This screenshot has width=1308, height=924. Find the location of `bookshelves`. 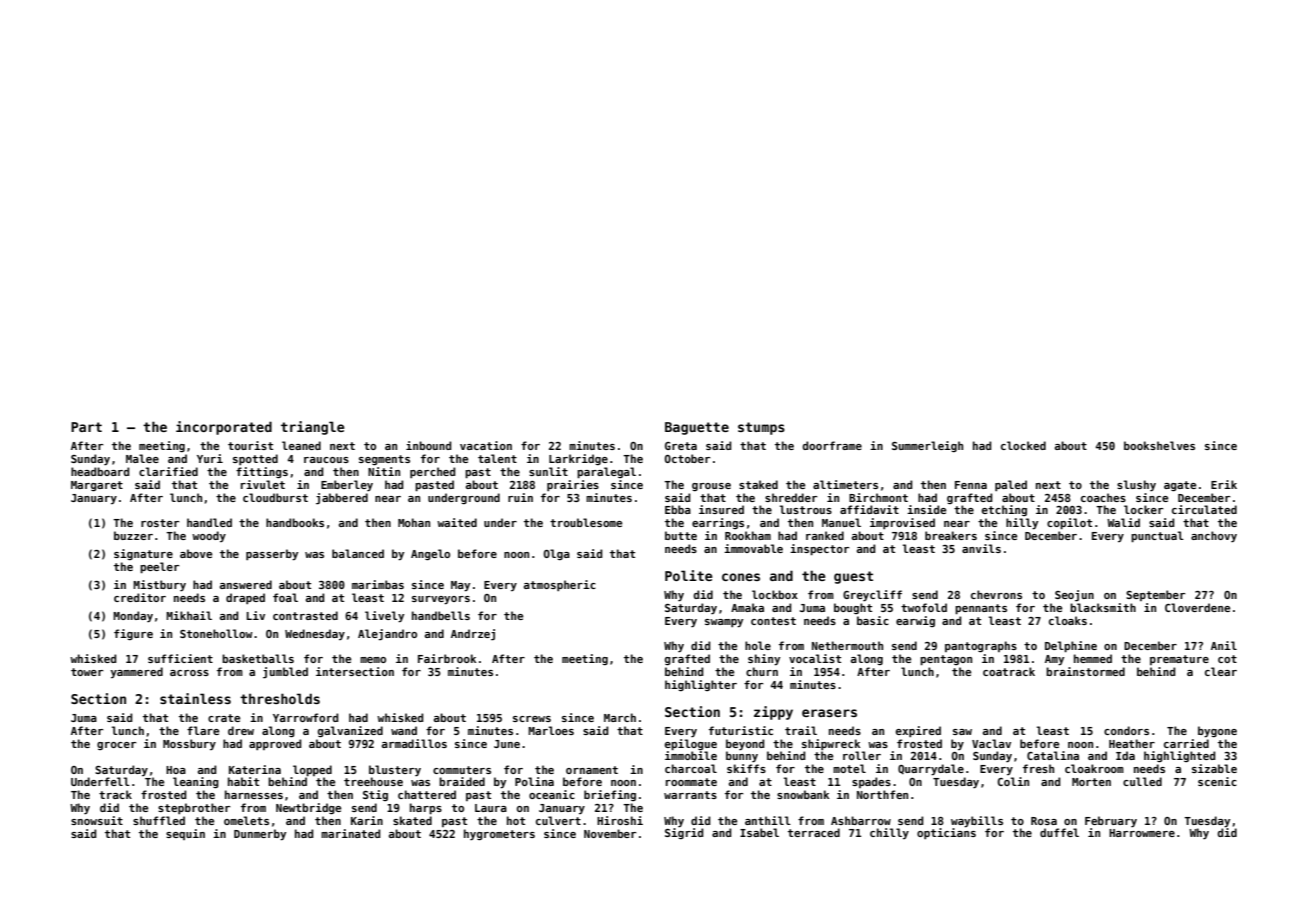

bookshelves is located at coordinates (1159, 445).
